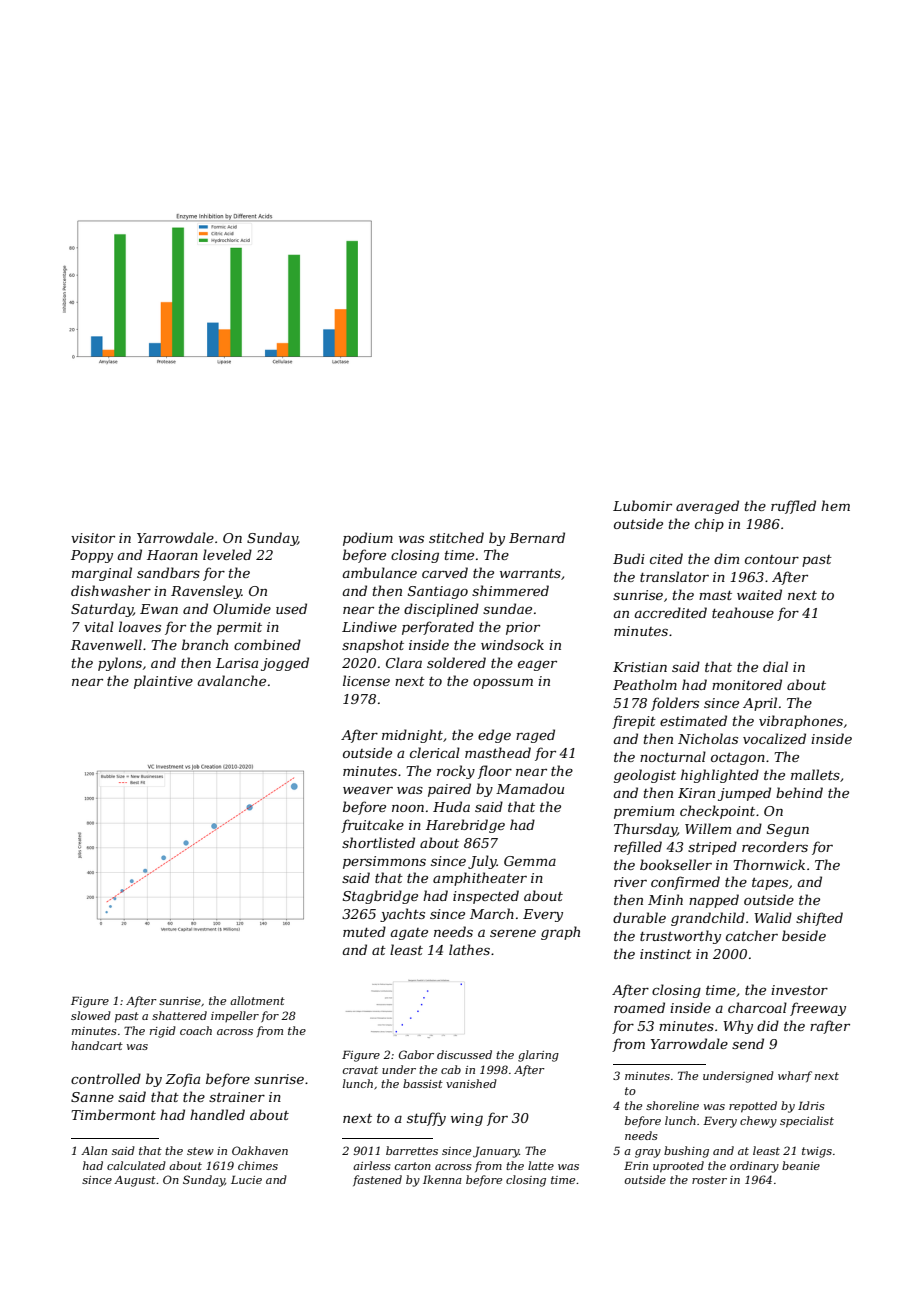  I want to click on ruffled, so click(793, 507).
